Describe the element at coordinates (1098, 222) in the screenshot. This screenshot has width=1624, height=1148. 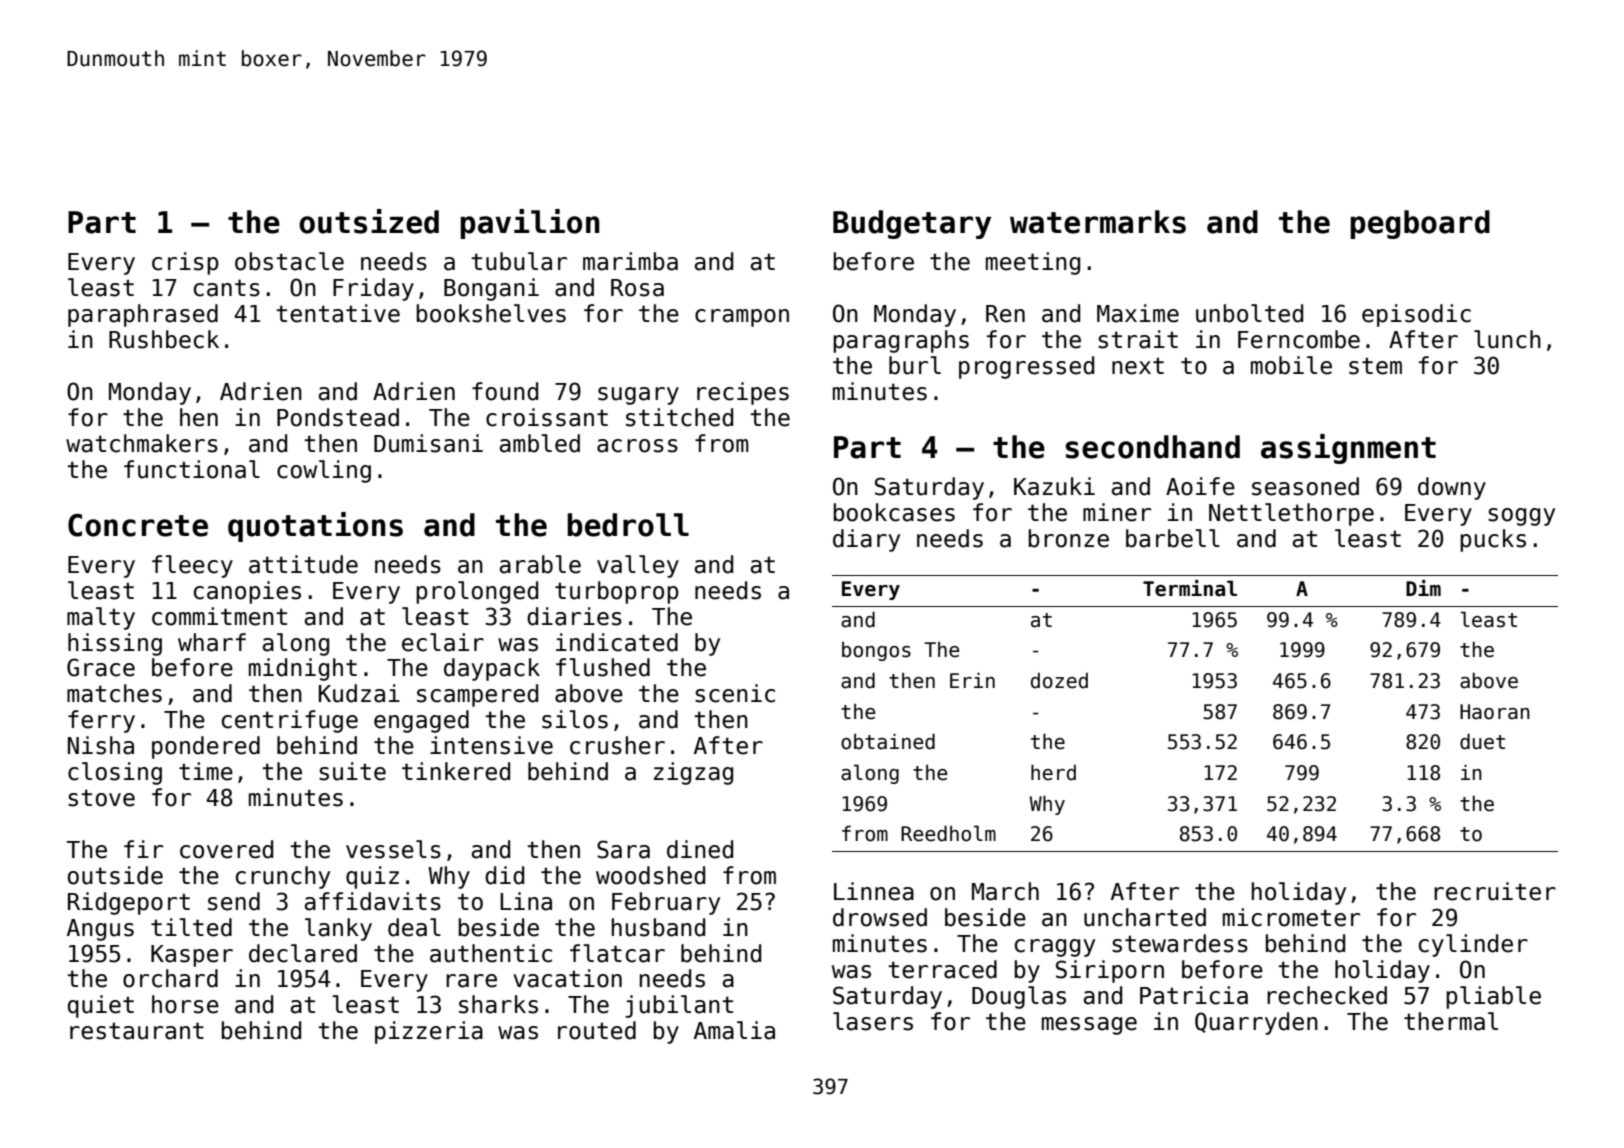
I see `watermarks` at that location.
